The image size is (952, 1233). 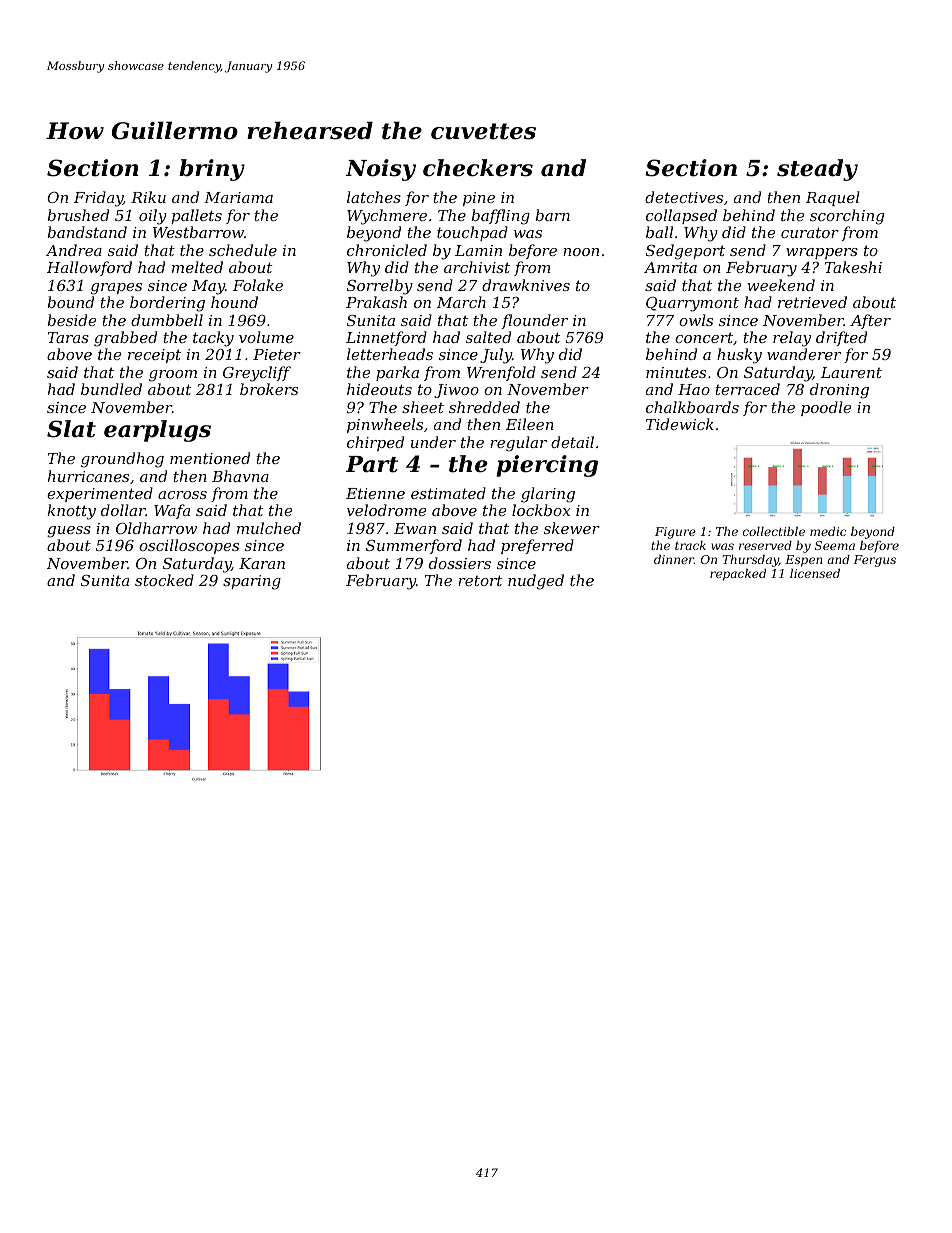 I want to click on medic, so click(x=828, y=531).
